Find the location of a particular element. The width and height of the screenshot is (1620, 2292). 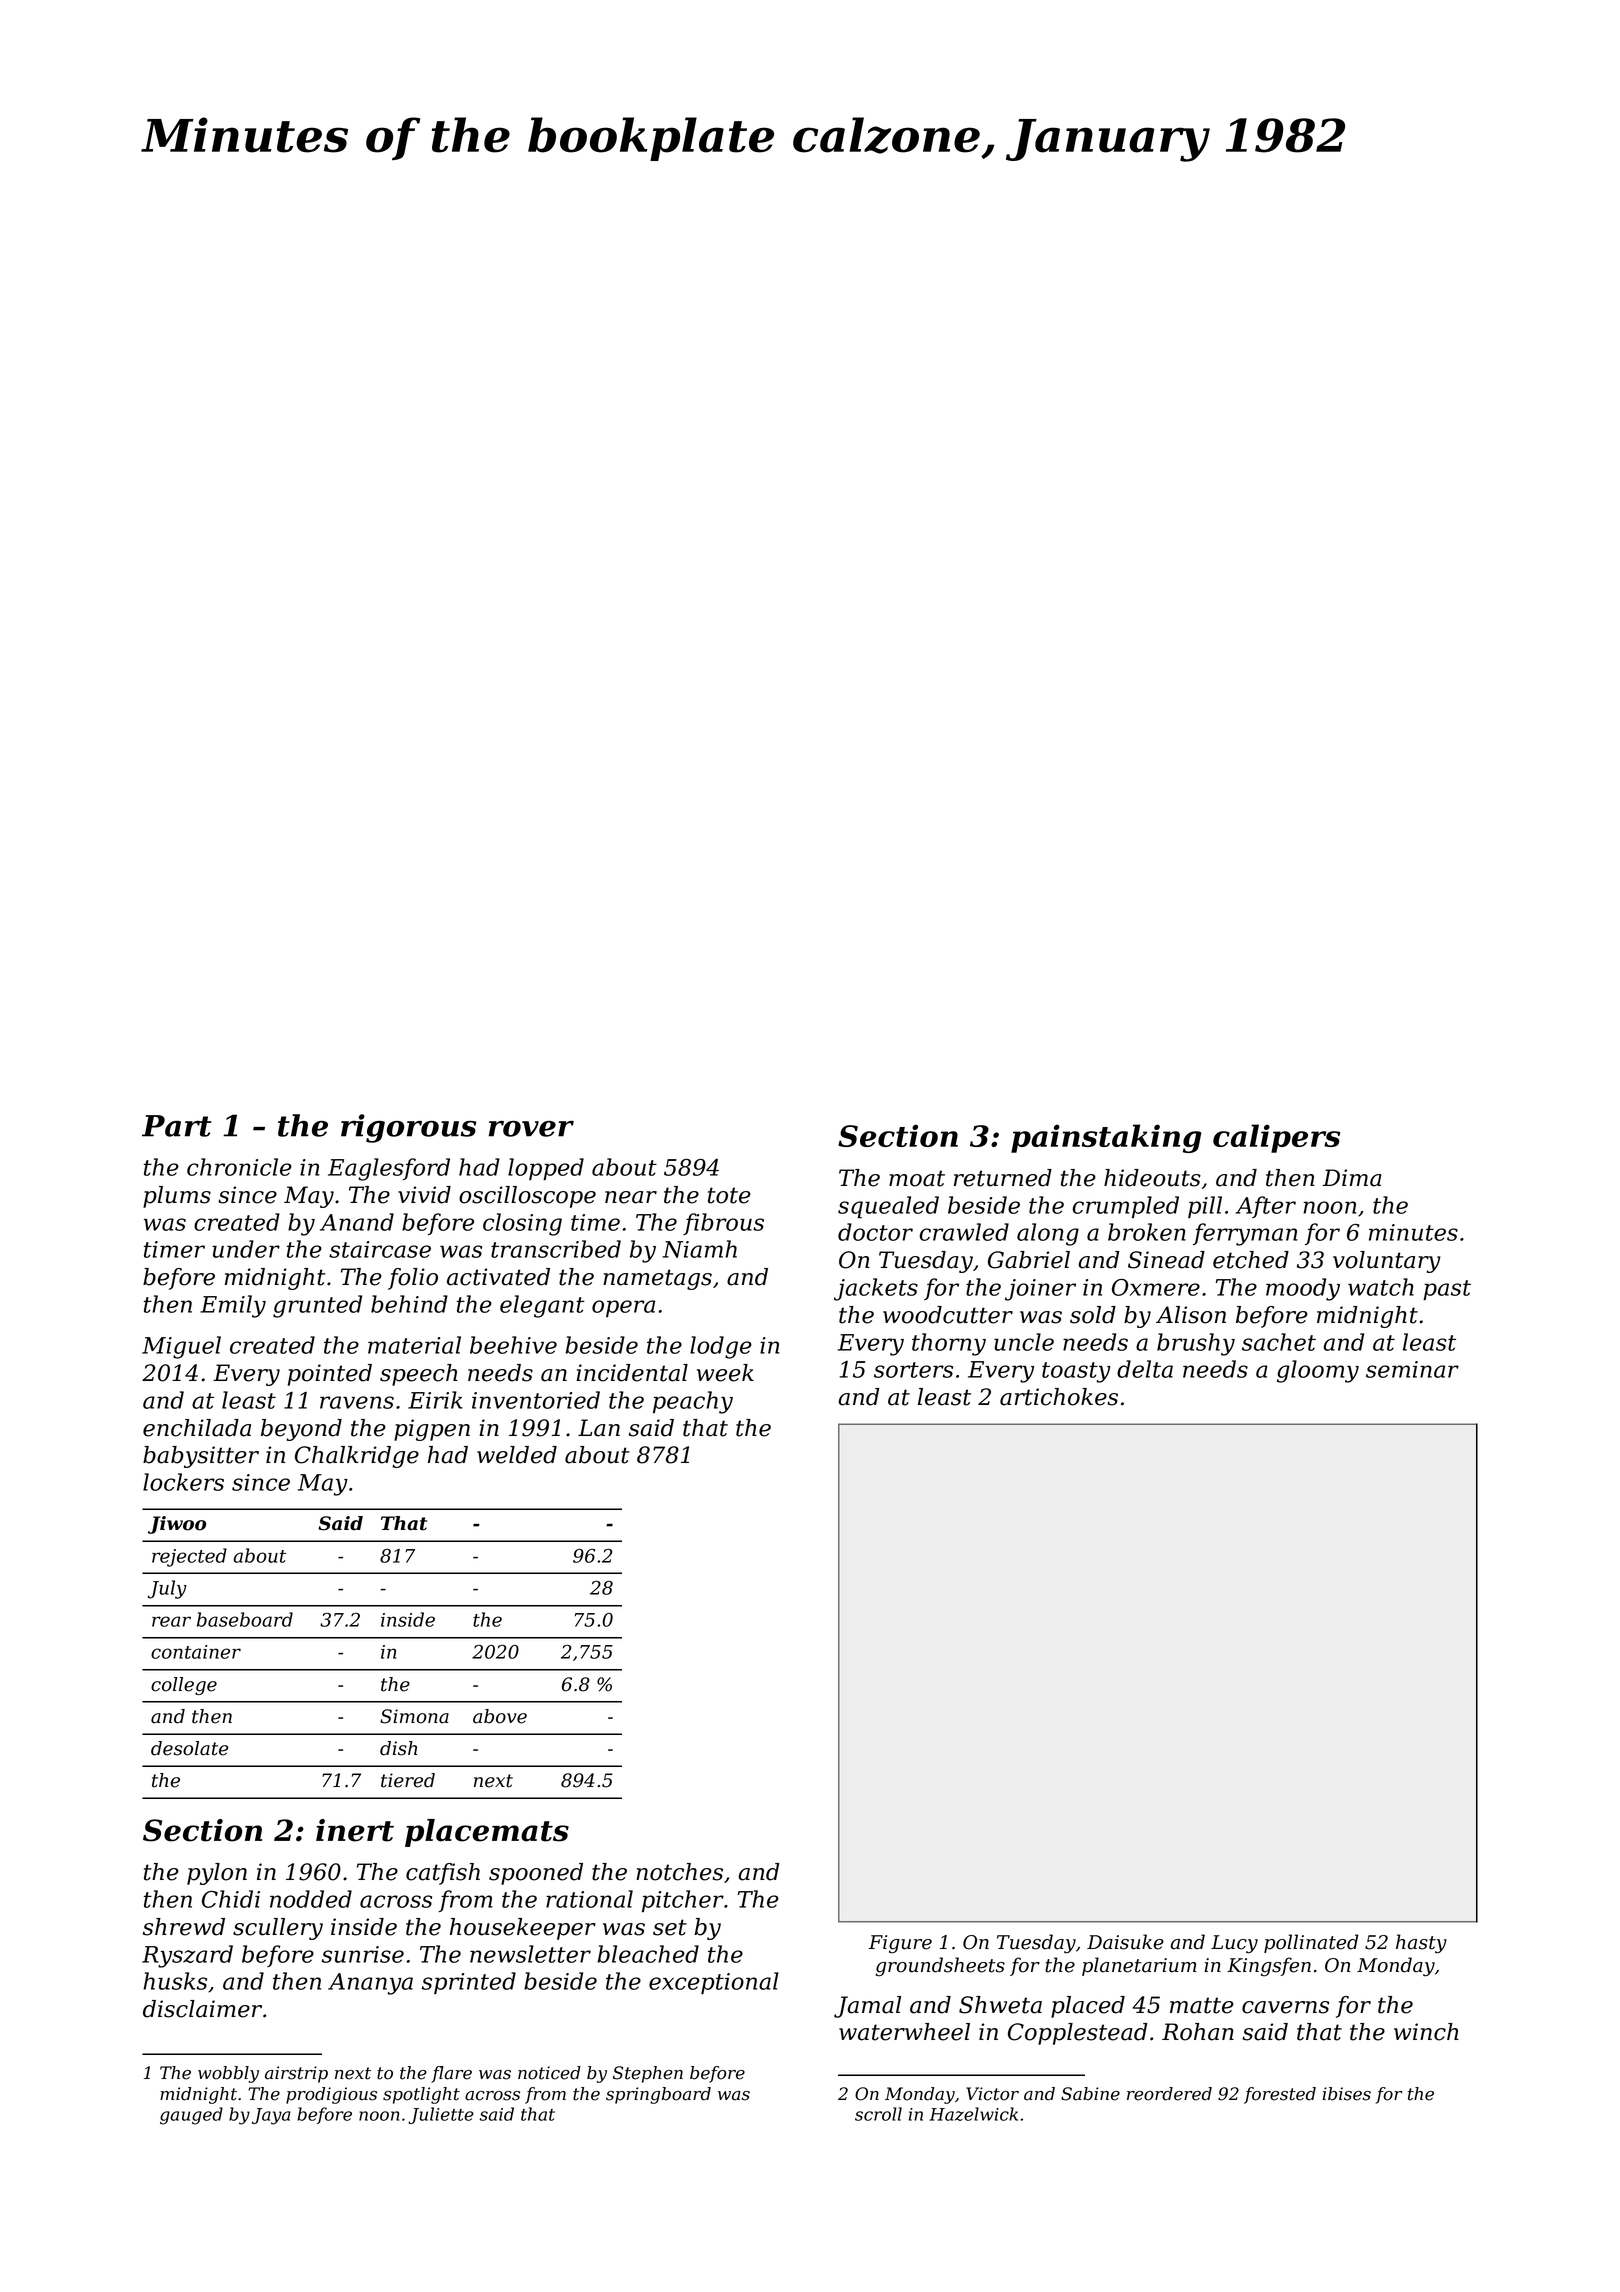

sprinted is located at coordinates (469, 1983).
